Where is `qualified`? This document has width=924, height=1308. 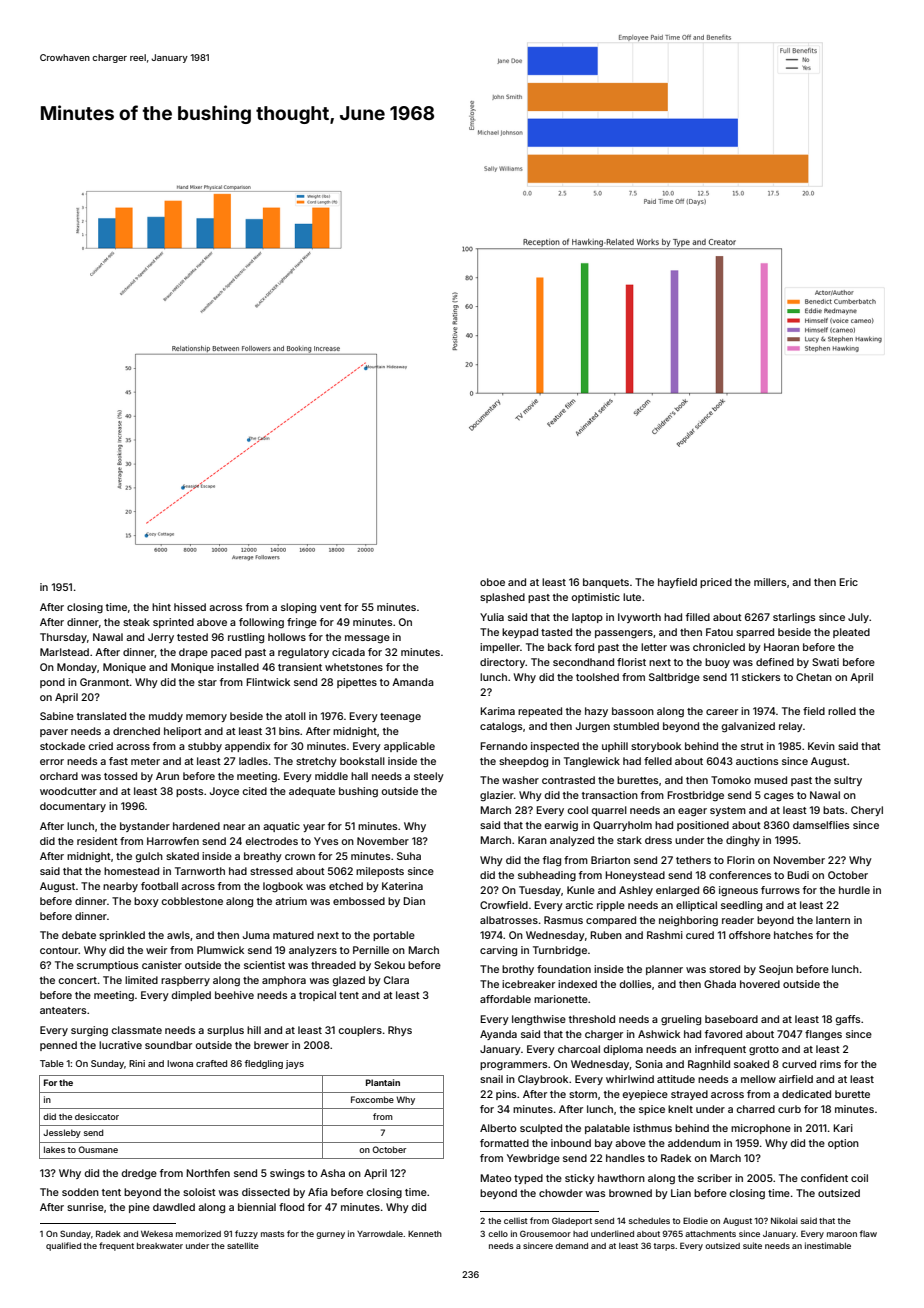 qualified is located at coordinates (63, 1246).
